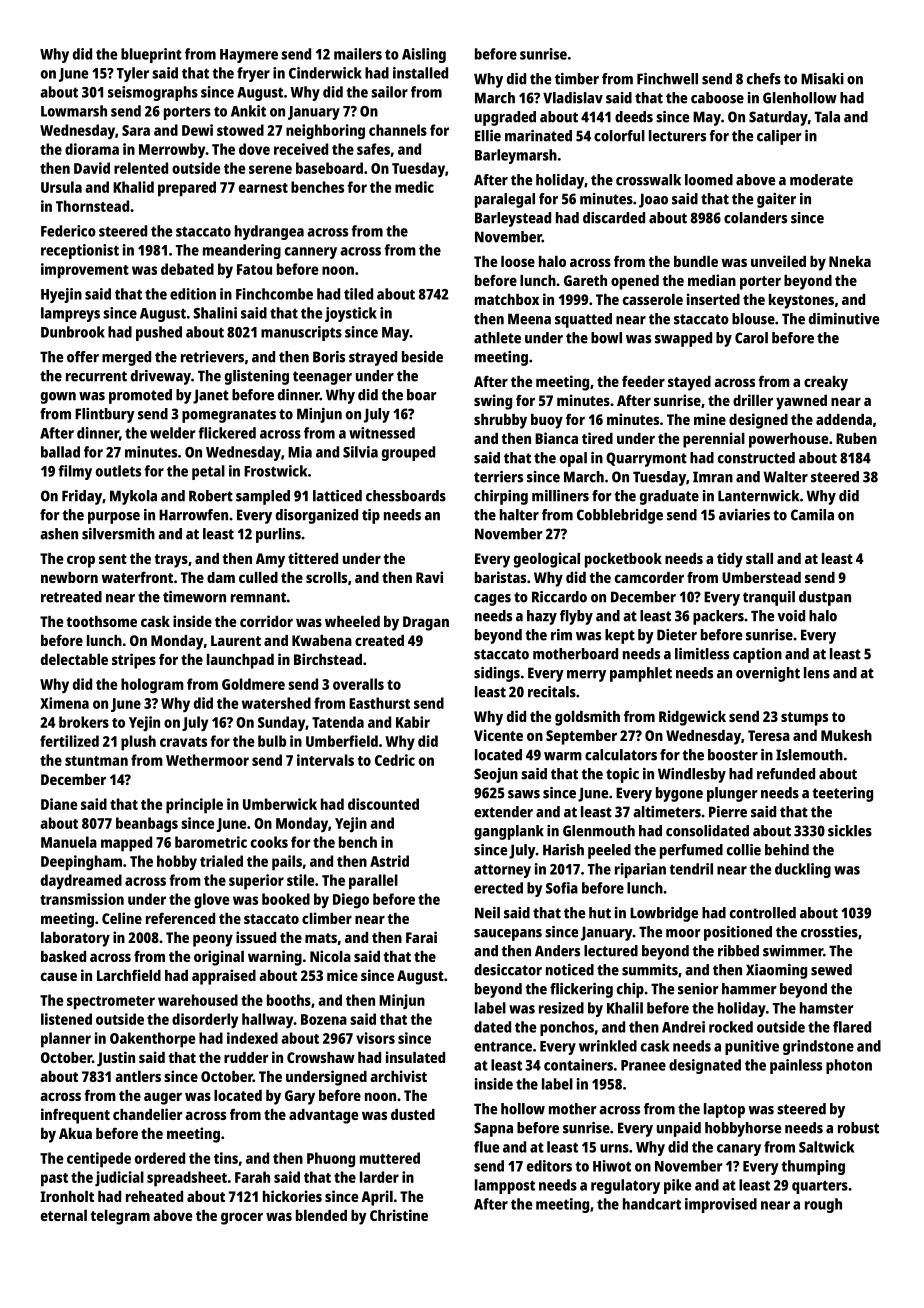 The image size is (924, 1308). Describe the element at coordinates (620, 516) in the screenshot. I see `Cobblebridge` at that location.
